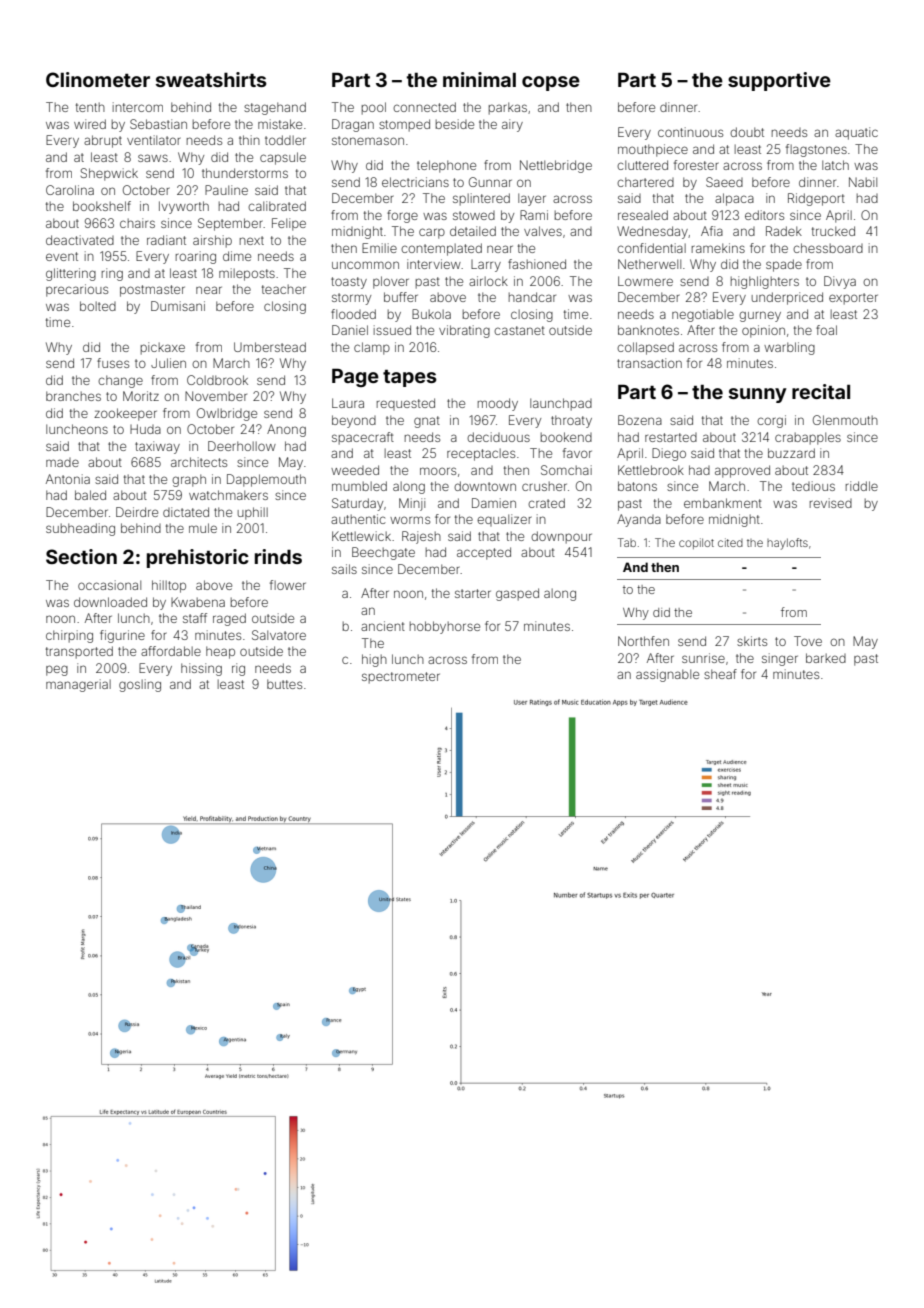 This screenshot has height=1308, width=924. I want to click on flagstones, so click(816, 150).
